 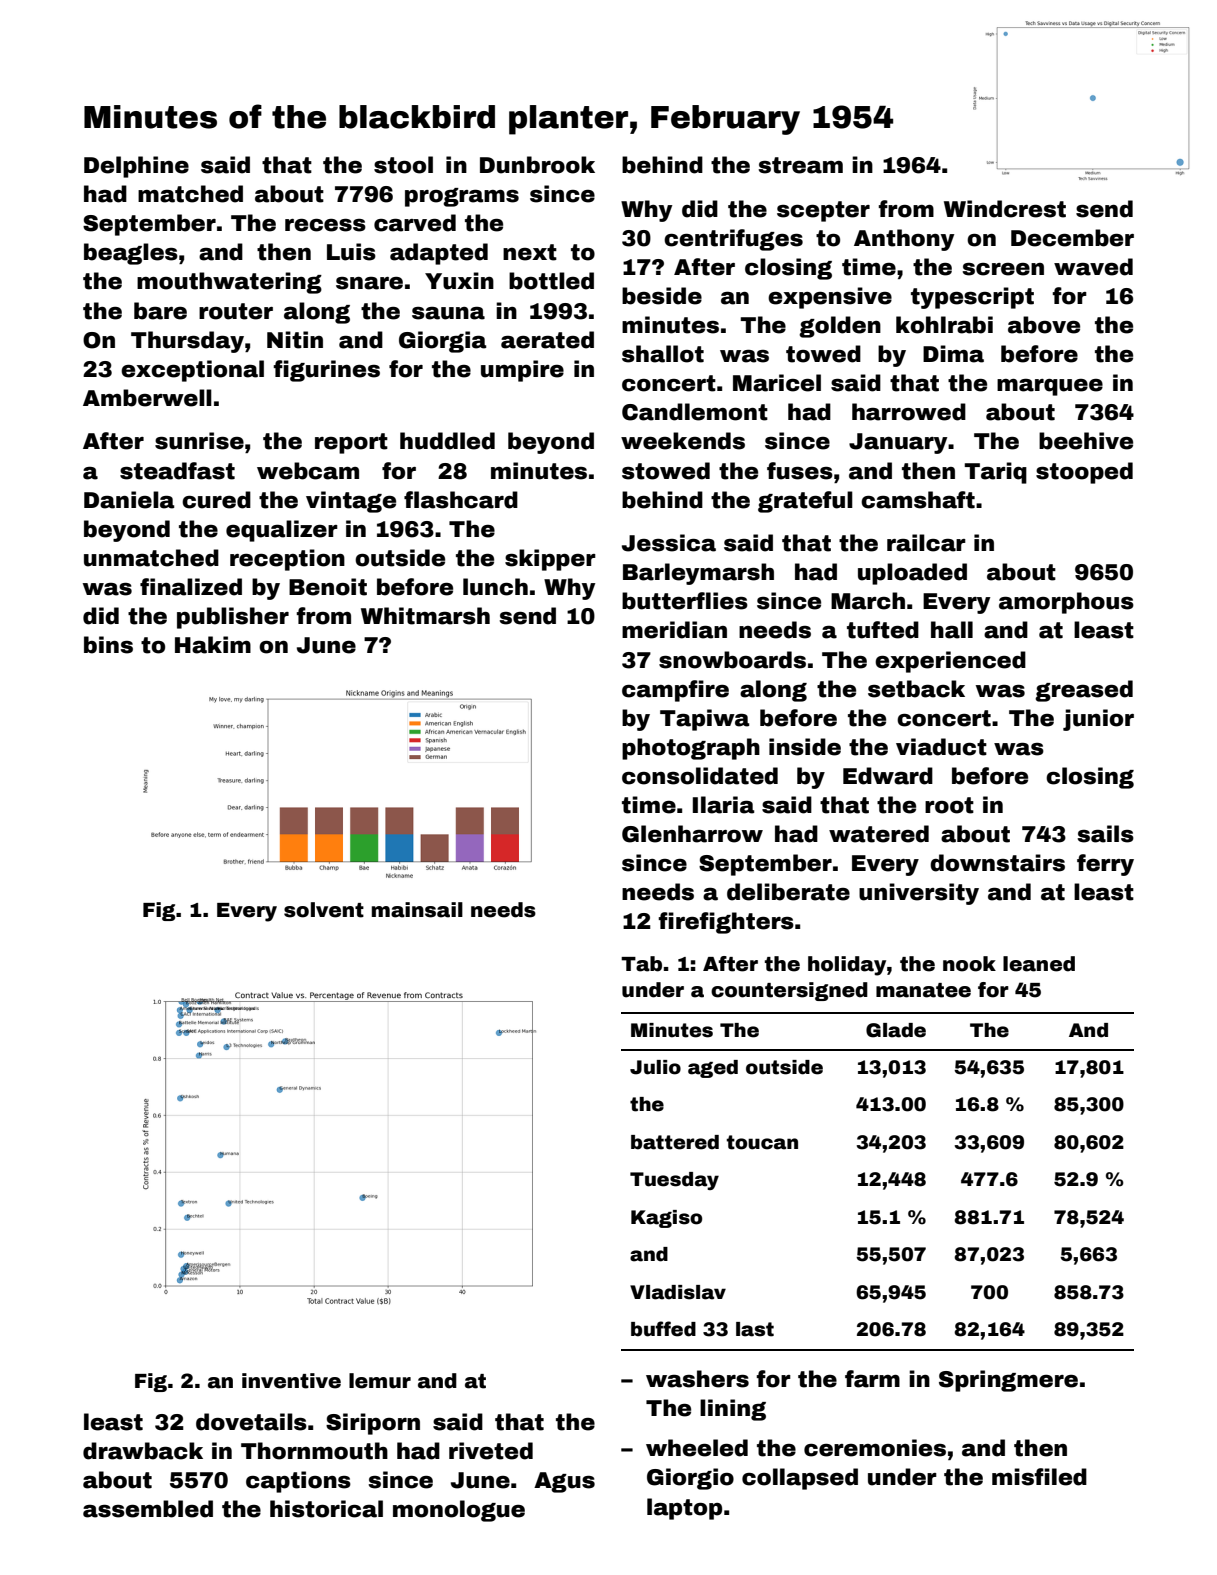 What do you see at coordinates (655, 1067) in the screenshot?
I see `Julio` at bounding box center [655, 1067].
